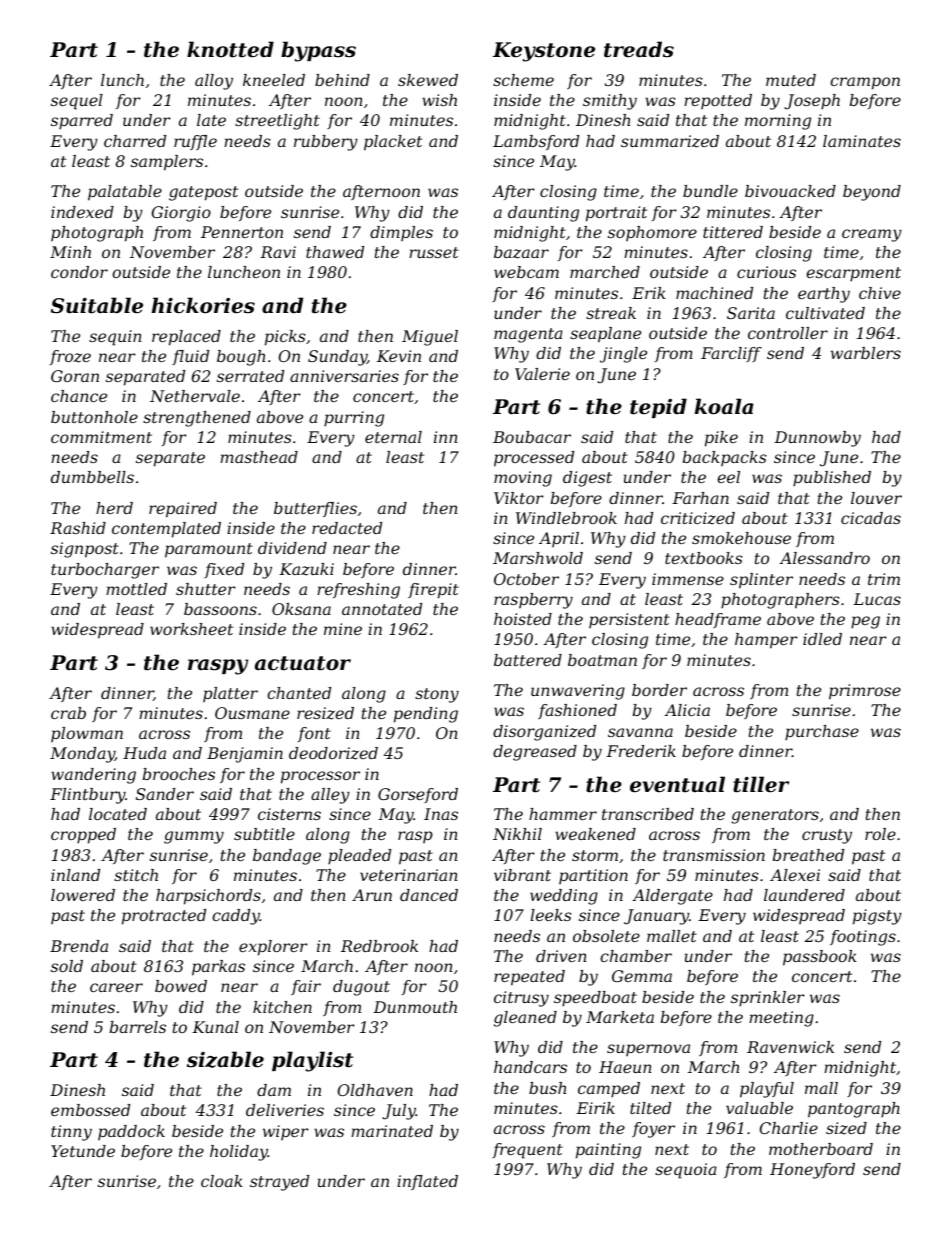 Image resolution: width=952 pixels, height=1233 pixels. What do you see at coordinates (658, 408) in the screenshot?
I see `tepid` at bounding box center [658, 408].
